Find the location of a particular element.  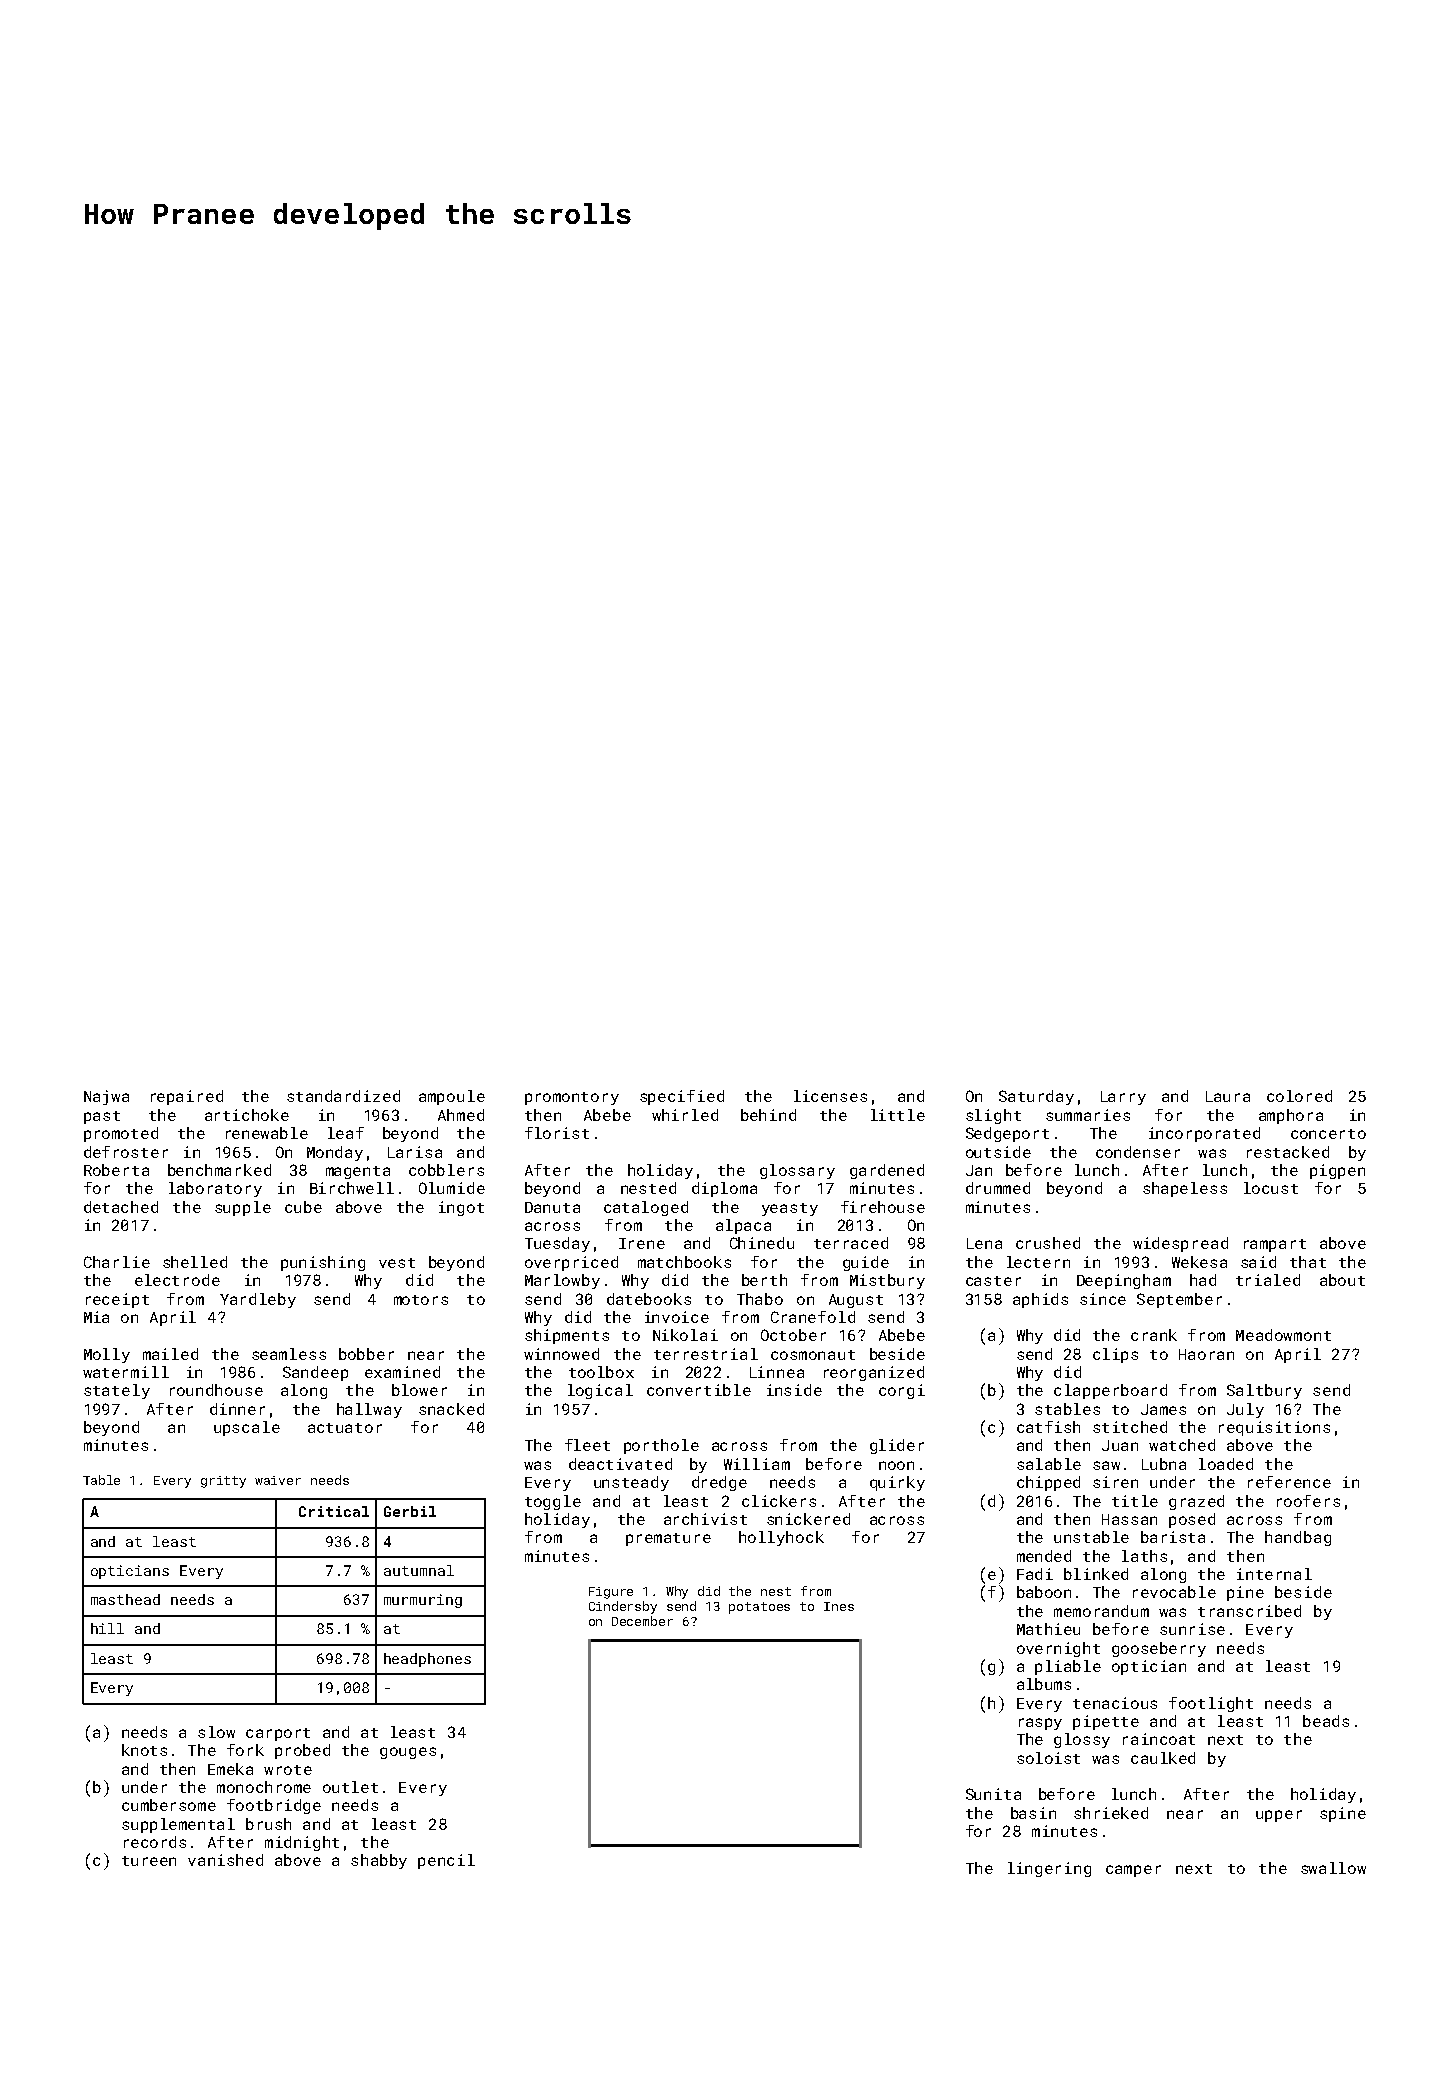

colored is located at coordinates (1299, 1096).
